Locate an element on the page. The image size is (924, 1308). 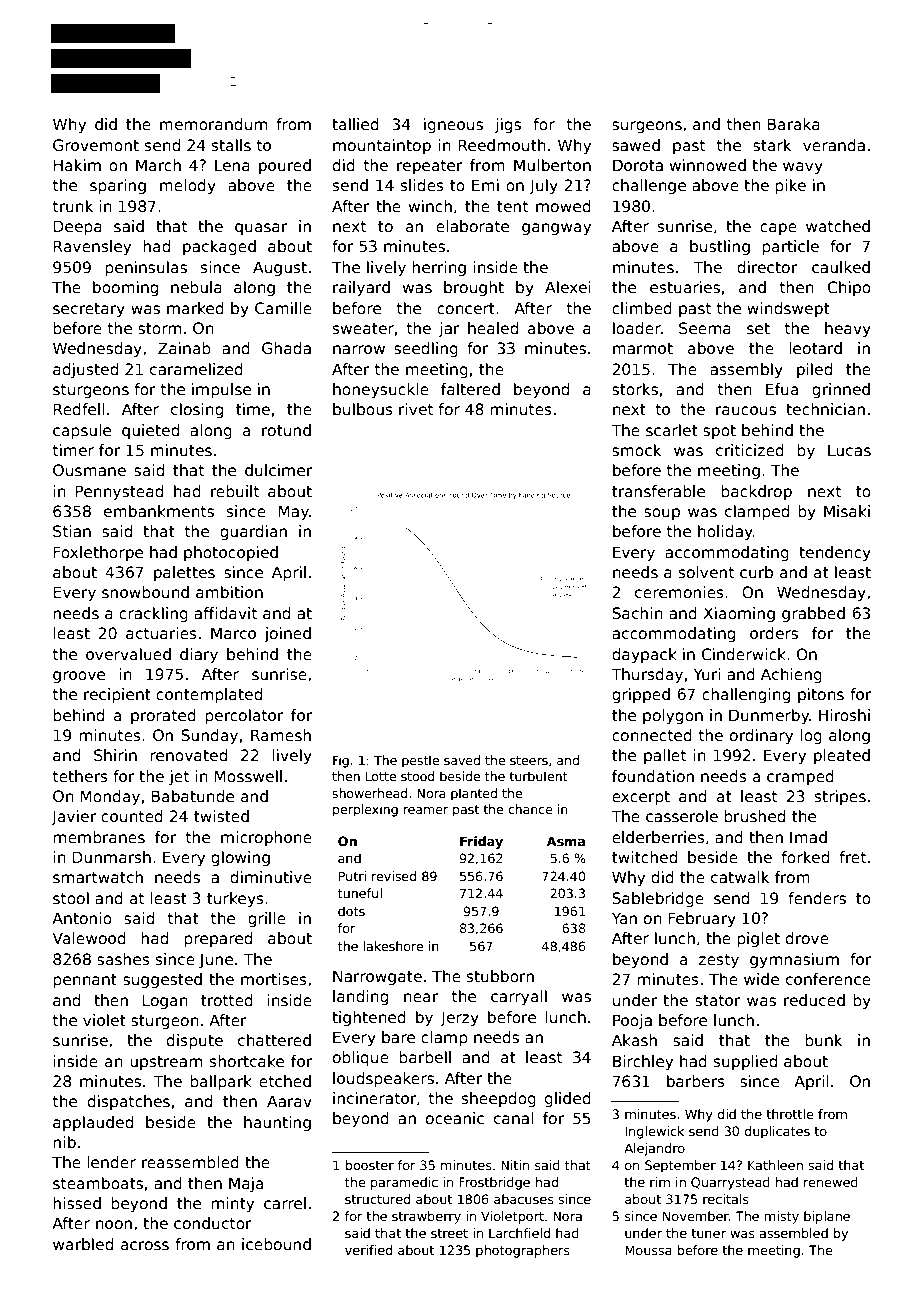
fret is located at coordinates (852, 857).
